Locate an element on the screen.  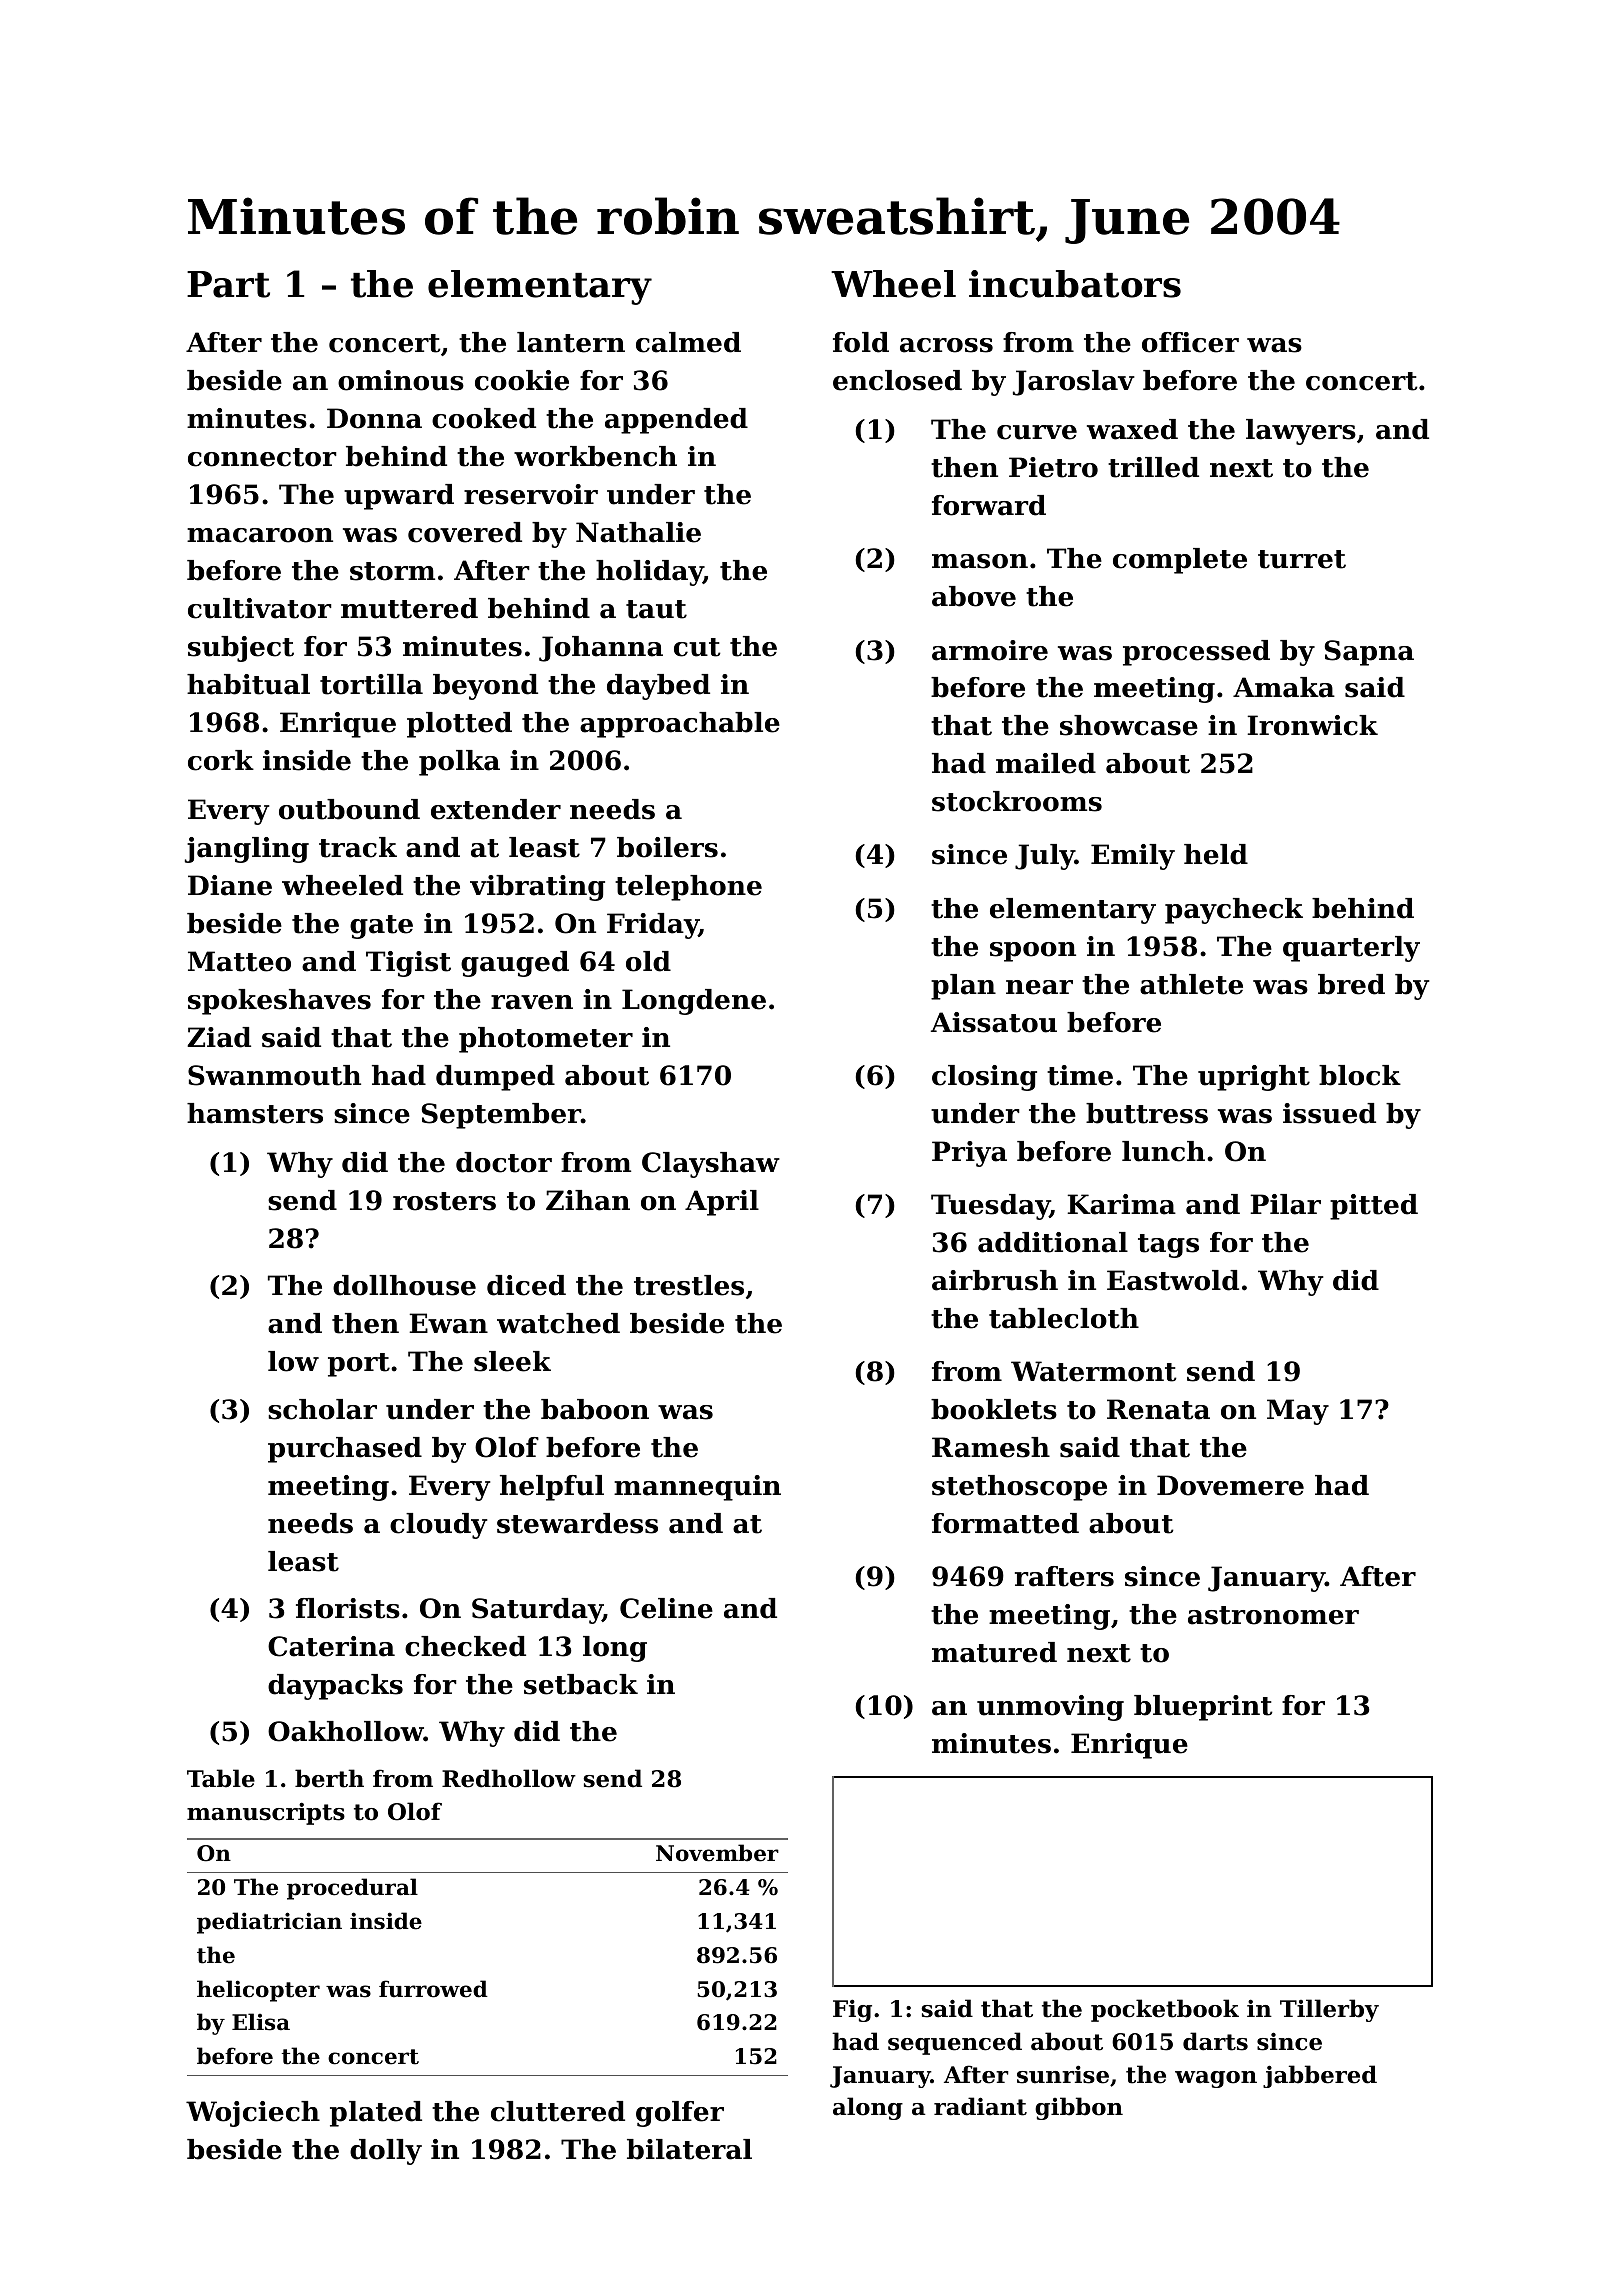
ominous is located at coordinates (401, 380).
